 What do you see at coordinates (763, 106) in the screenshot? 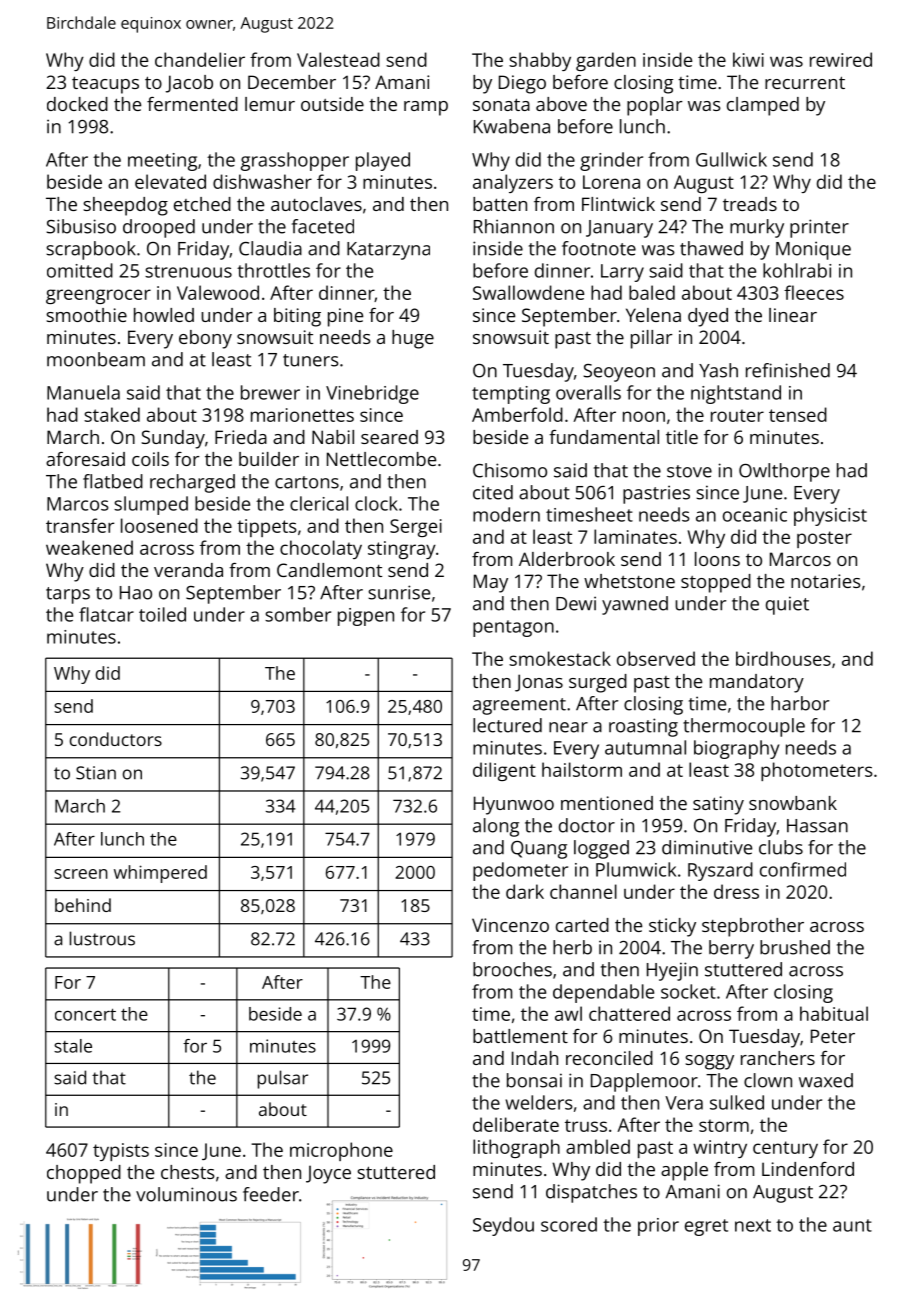
I see `clamped` at bounding box center [763, 106].
